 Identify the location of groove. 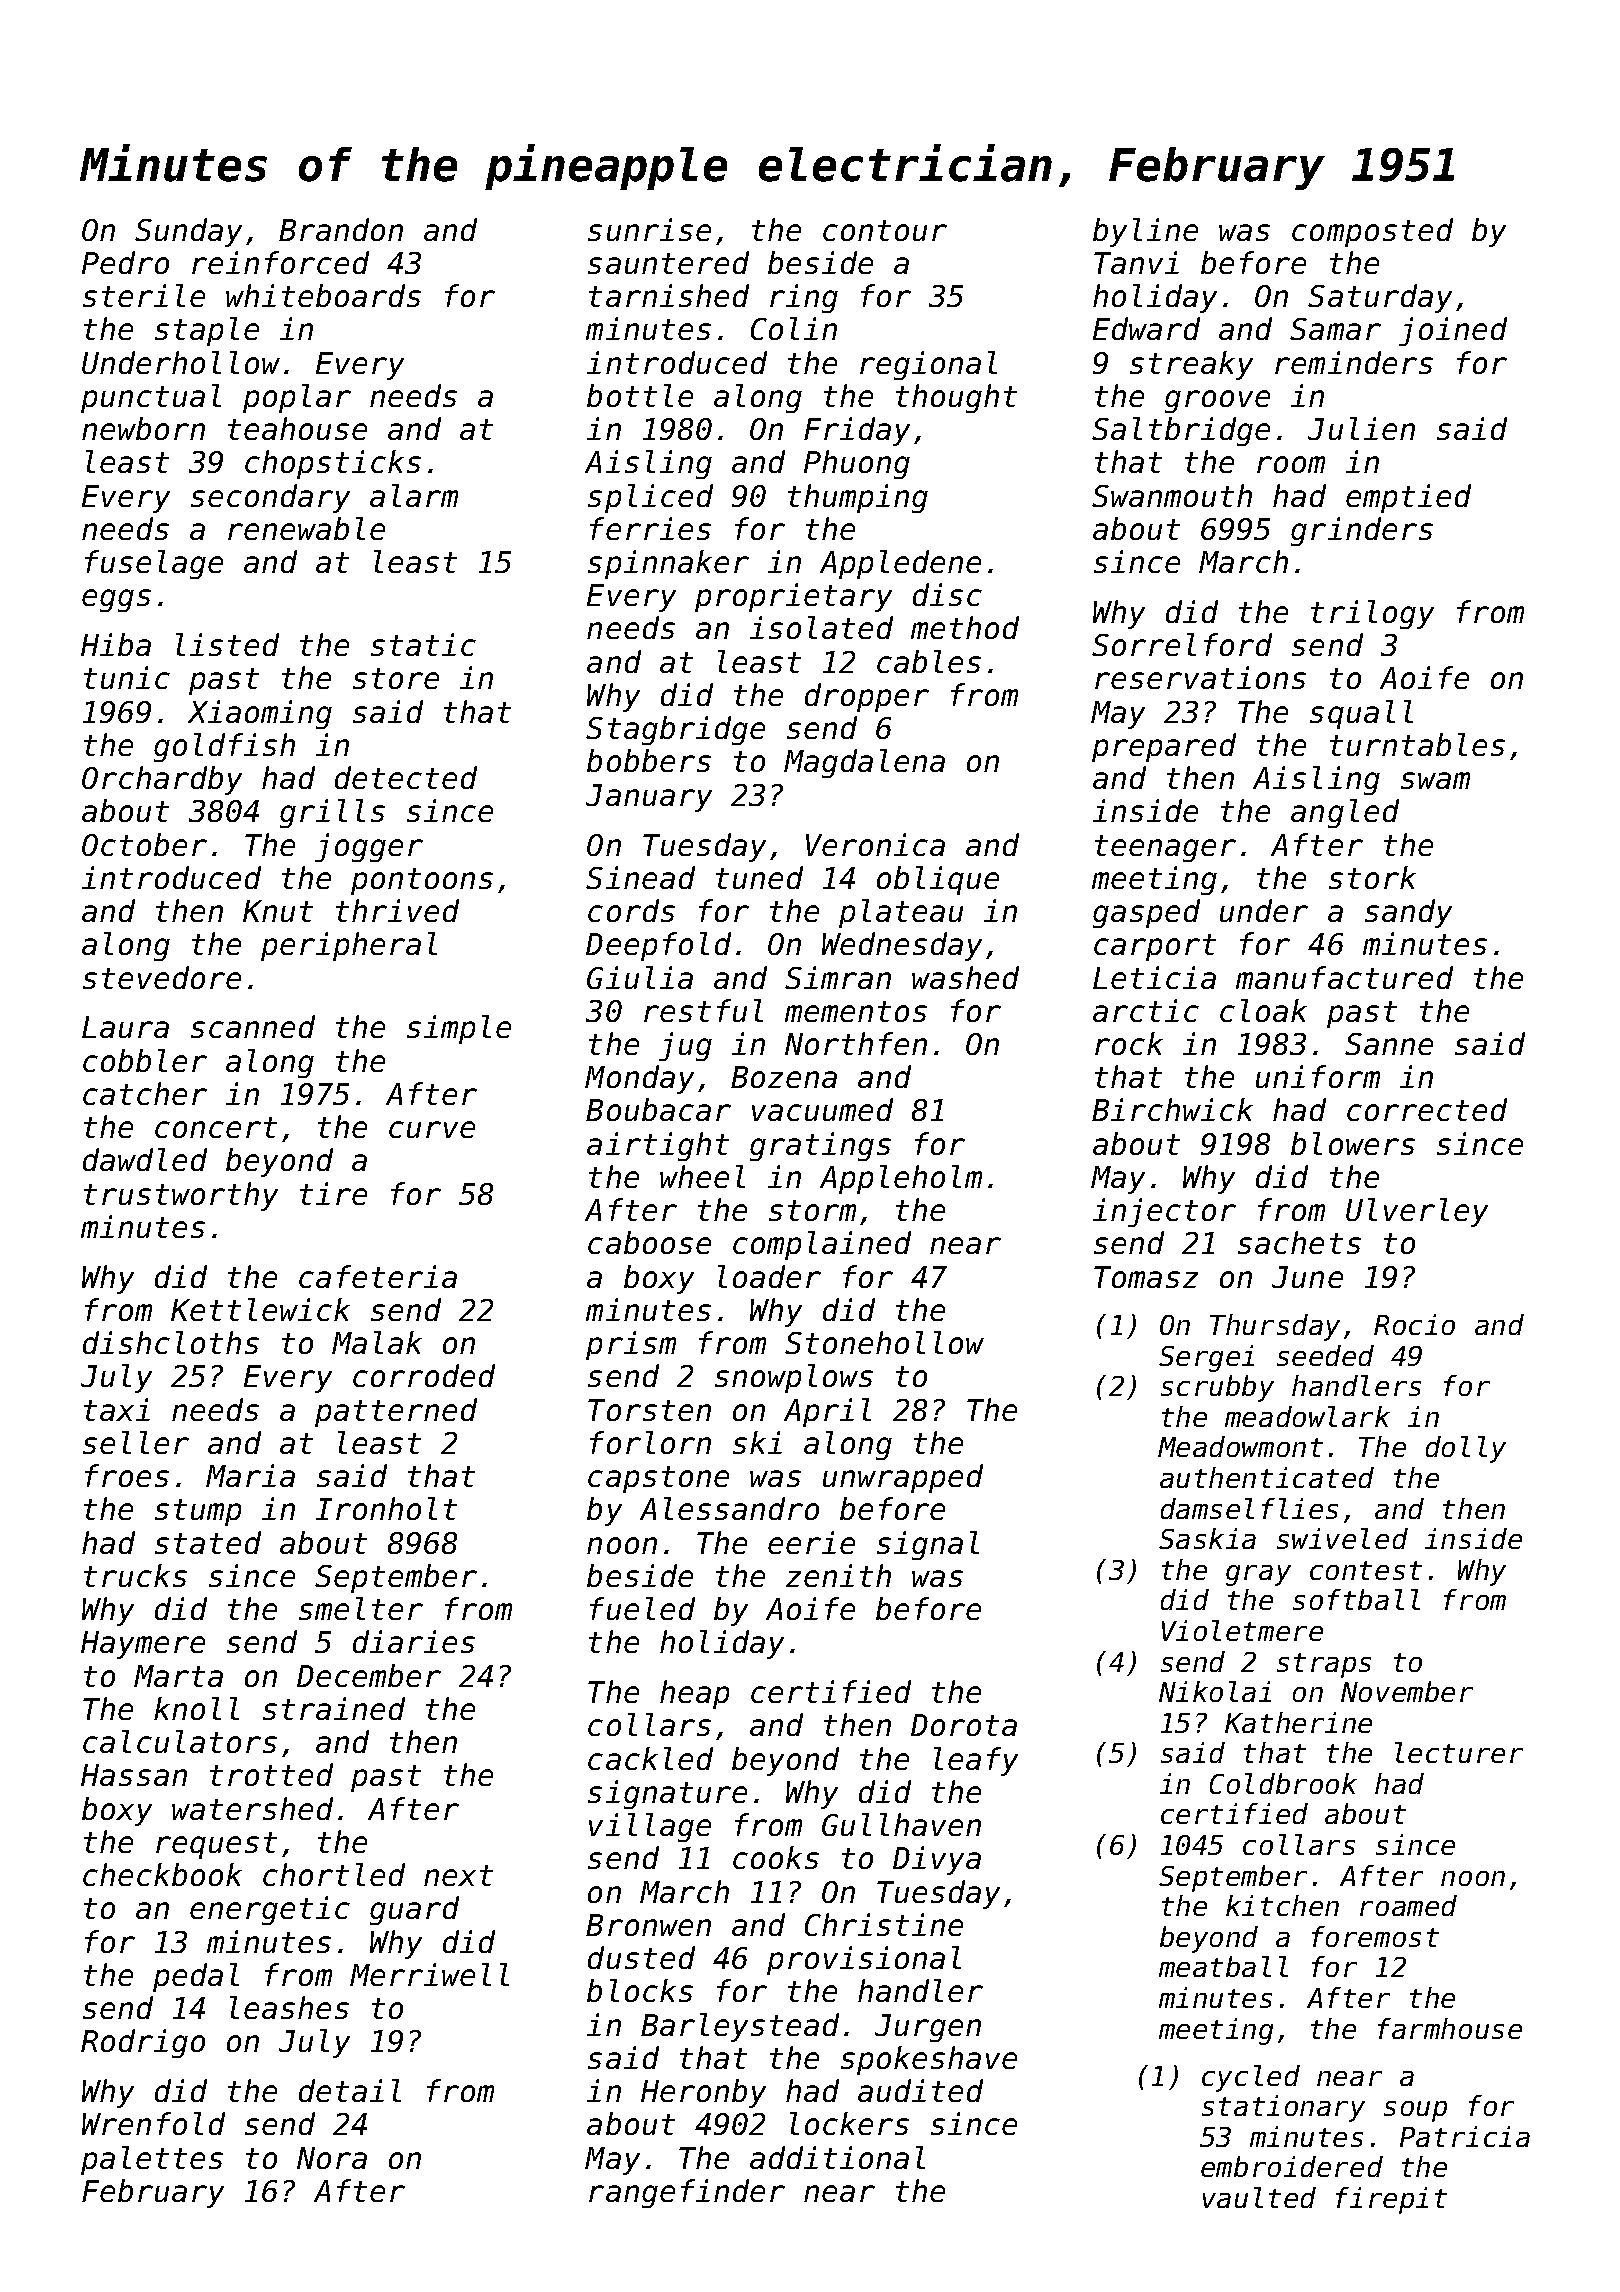
(1217, 401).
